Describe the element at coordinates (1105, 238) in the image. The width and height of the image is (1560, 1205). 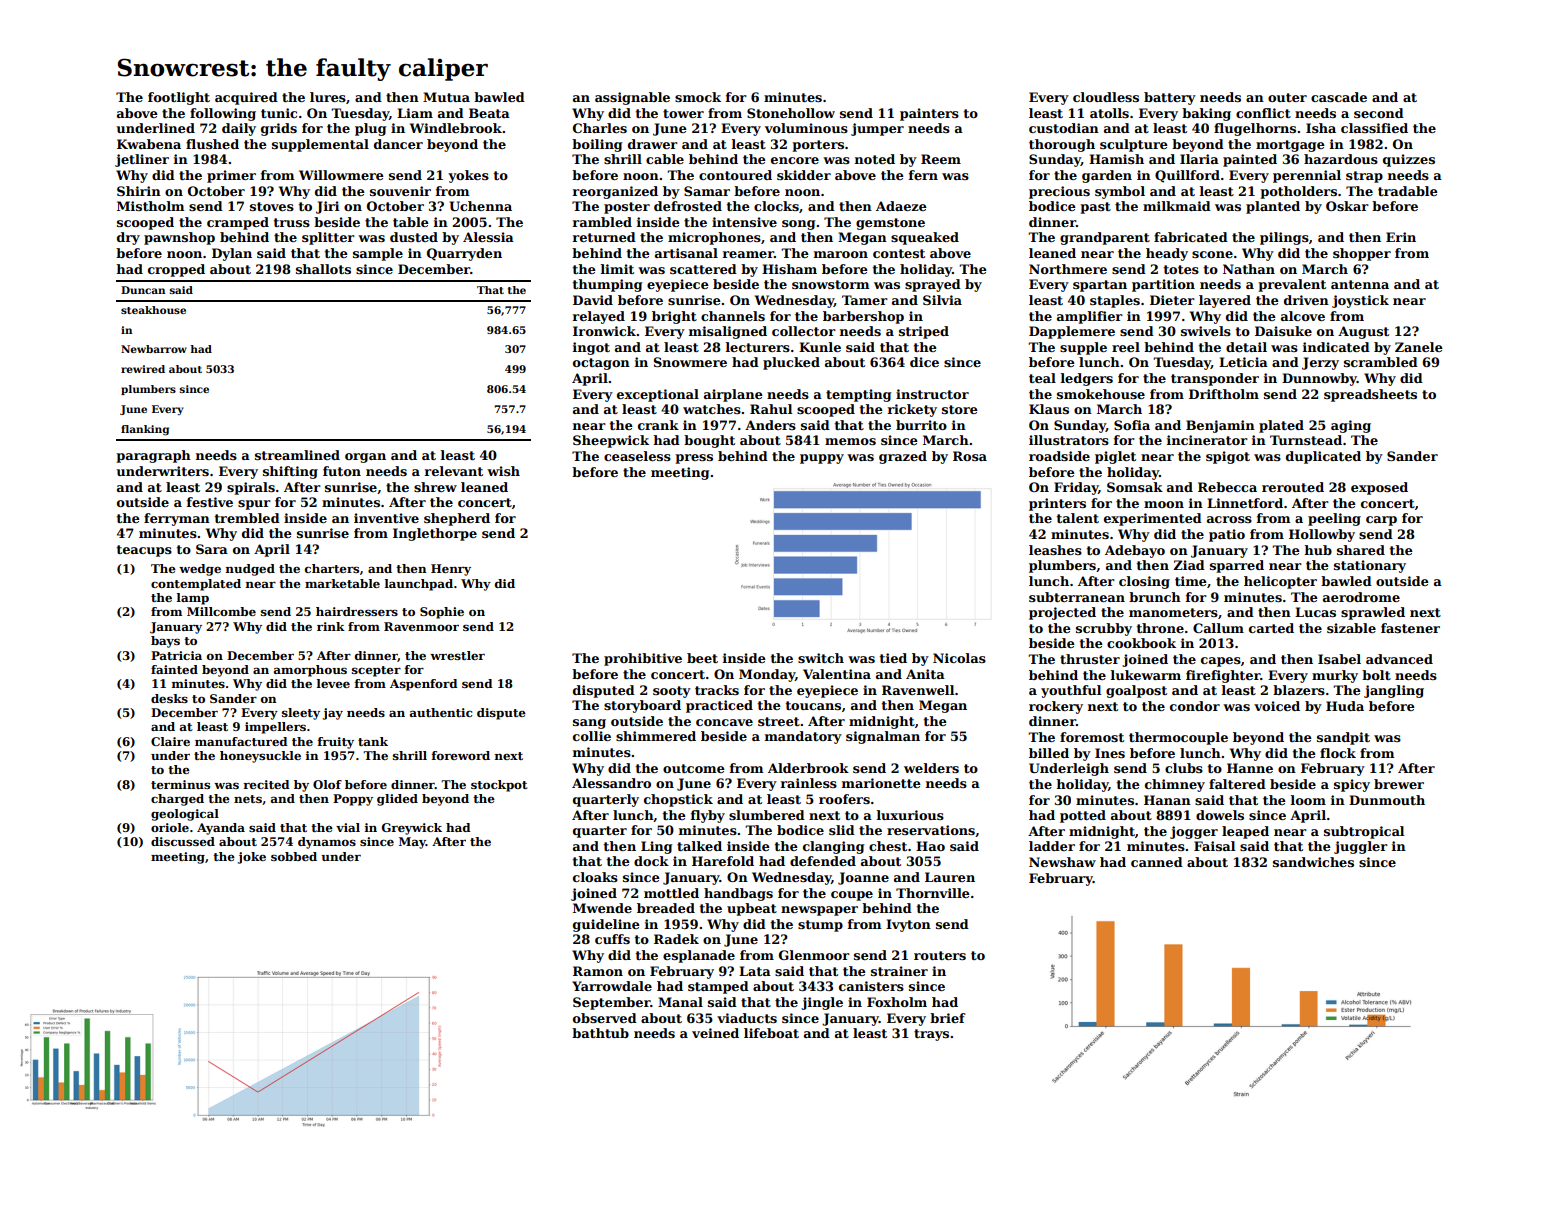
I see `grandparent` at that location.
